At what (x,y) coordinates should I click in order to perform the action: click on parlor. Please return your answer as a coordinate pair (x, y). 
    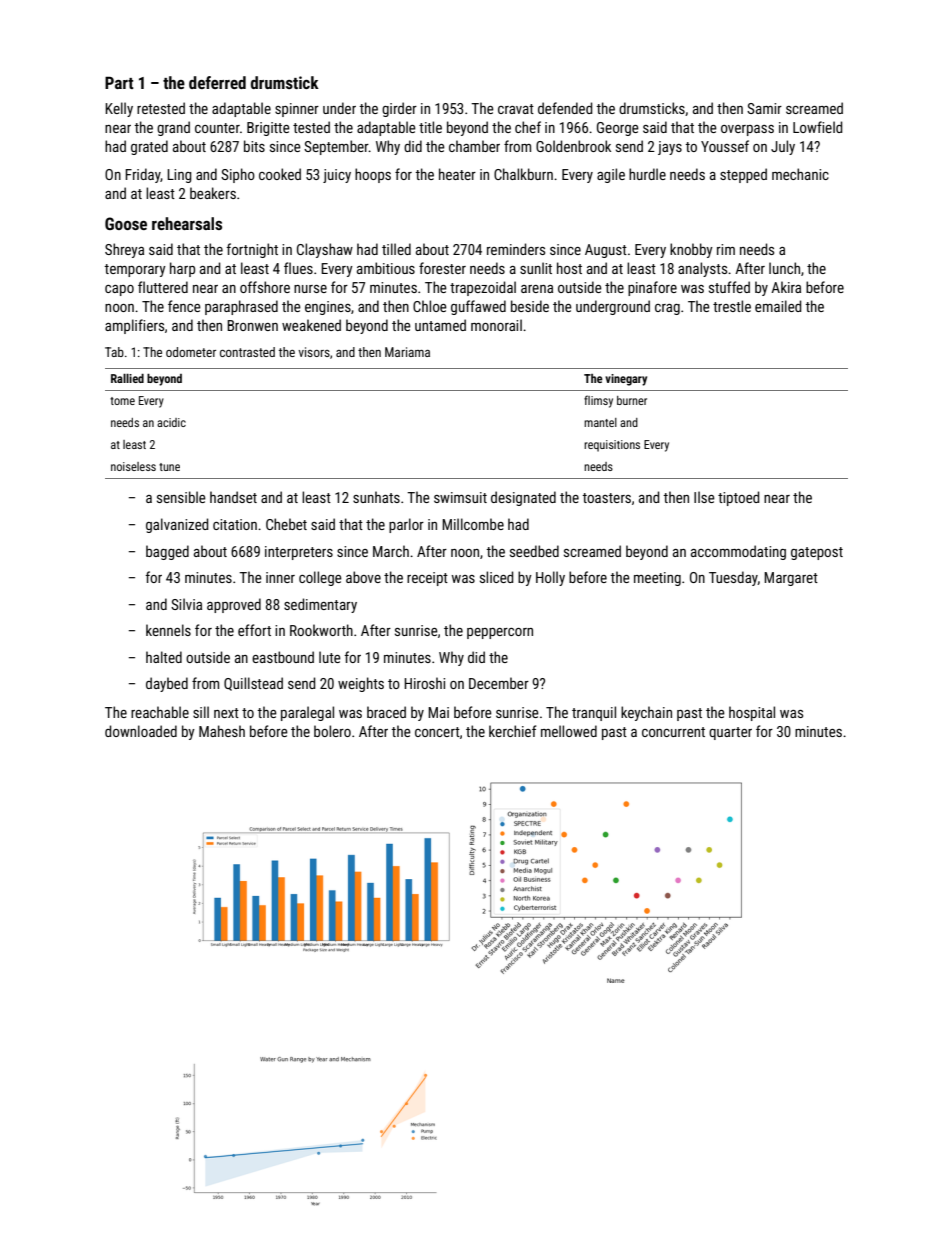
    Looking at the image, I should click on (406, 525).
